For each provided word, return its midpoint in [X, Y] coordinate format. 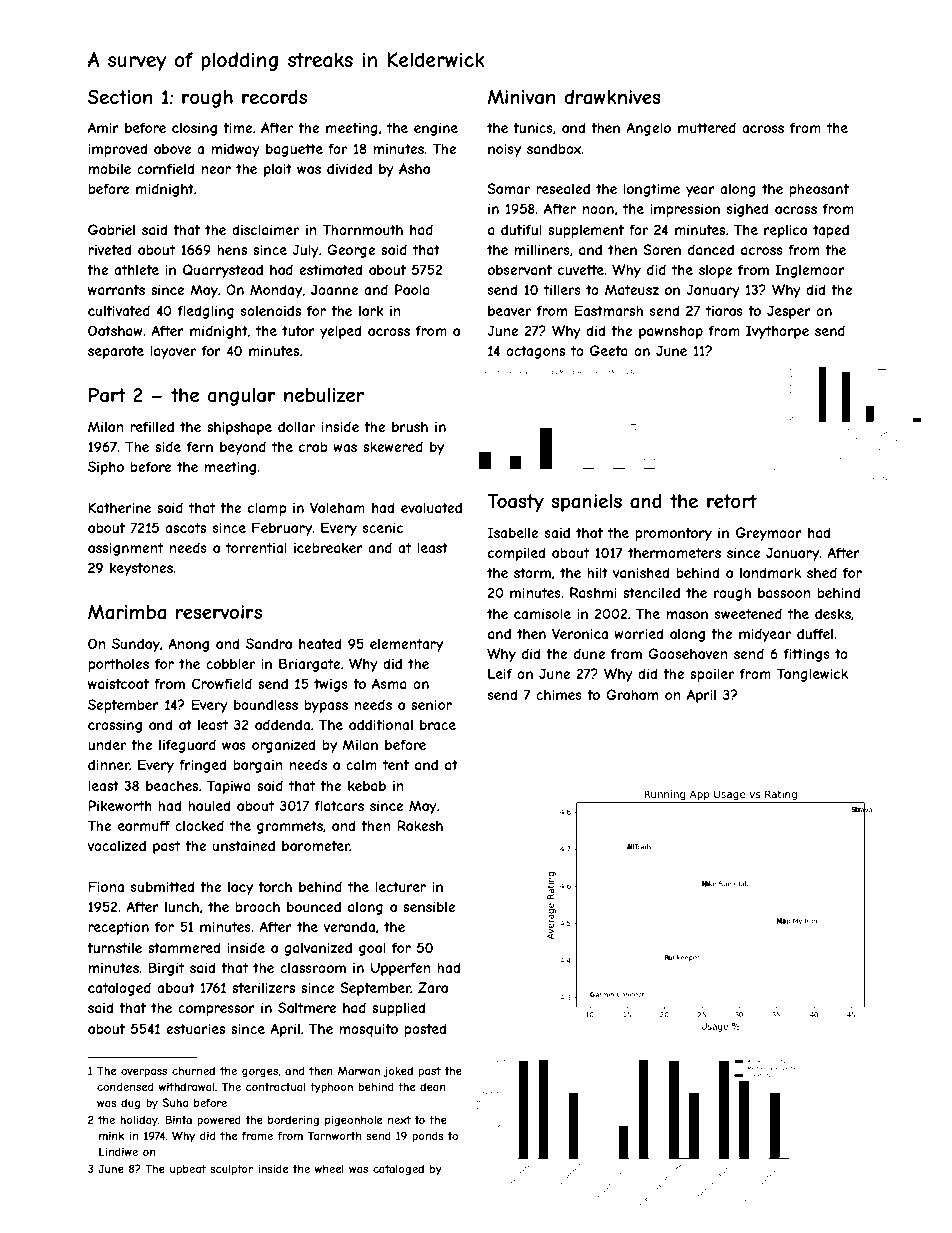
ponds [428, 1136]
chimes [559, 694]
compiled [516, 554]
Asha [414, 168]
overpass [144, 1073]
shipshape [239, 428]
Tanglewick [812, 675]
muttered [707, 127]
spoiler [712, 675]
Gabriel [111, 229]
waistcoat [118, 683]
